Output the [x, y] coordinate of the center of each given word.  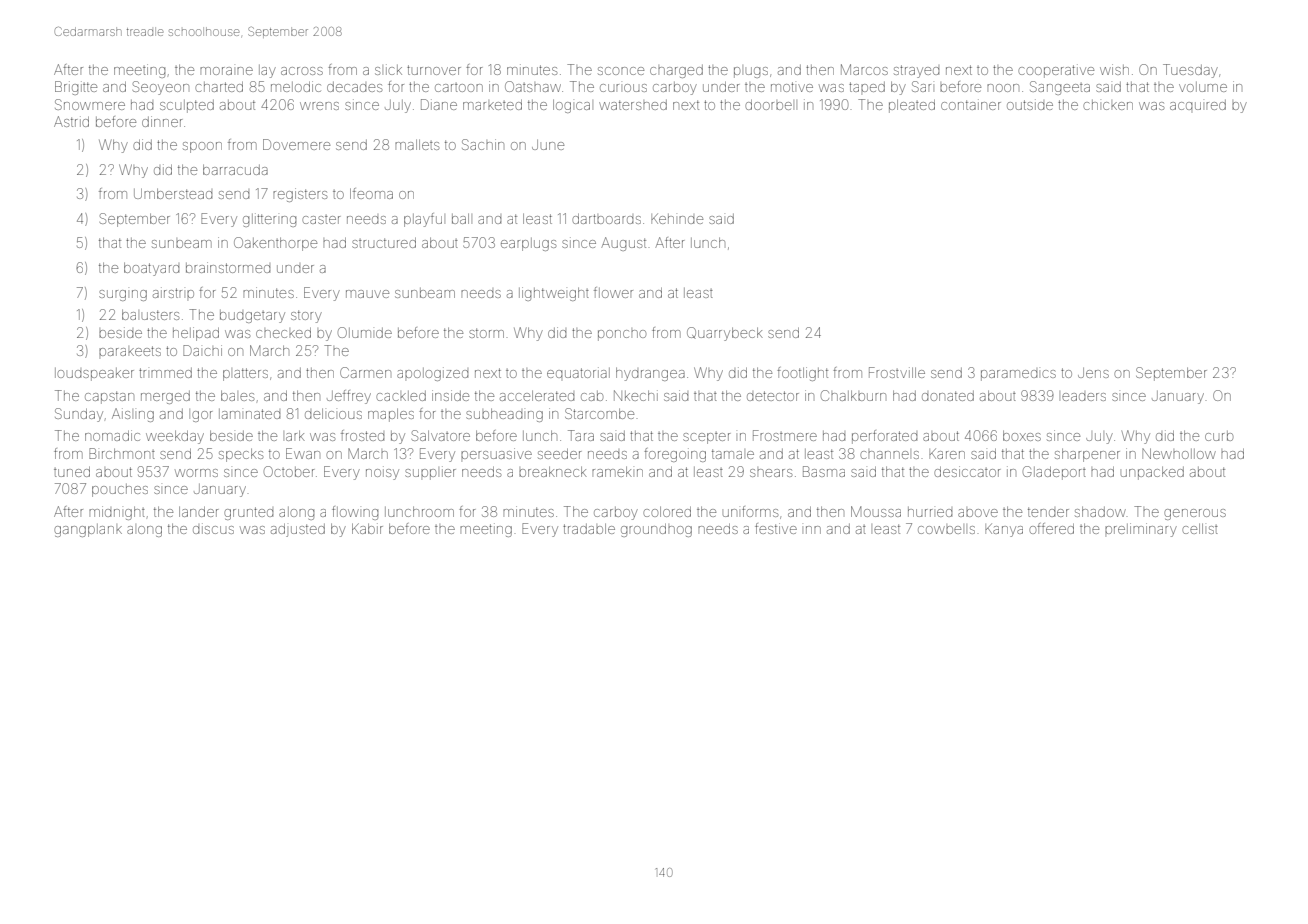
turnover [434, 70]
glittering [269, 220]
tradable [589, 529]
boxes [1022, 436]
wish [1114, 69]
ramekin [617, 472]
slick [388, 69]
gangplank [88, 530]
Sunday [79, 415]
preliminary [1141, 530]
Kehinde [677, 219]
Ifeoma [371, 193]
